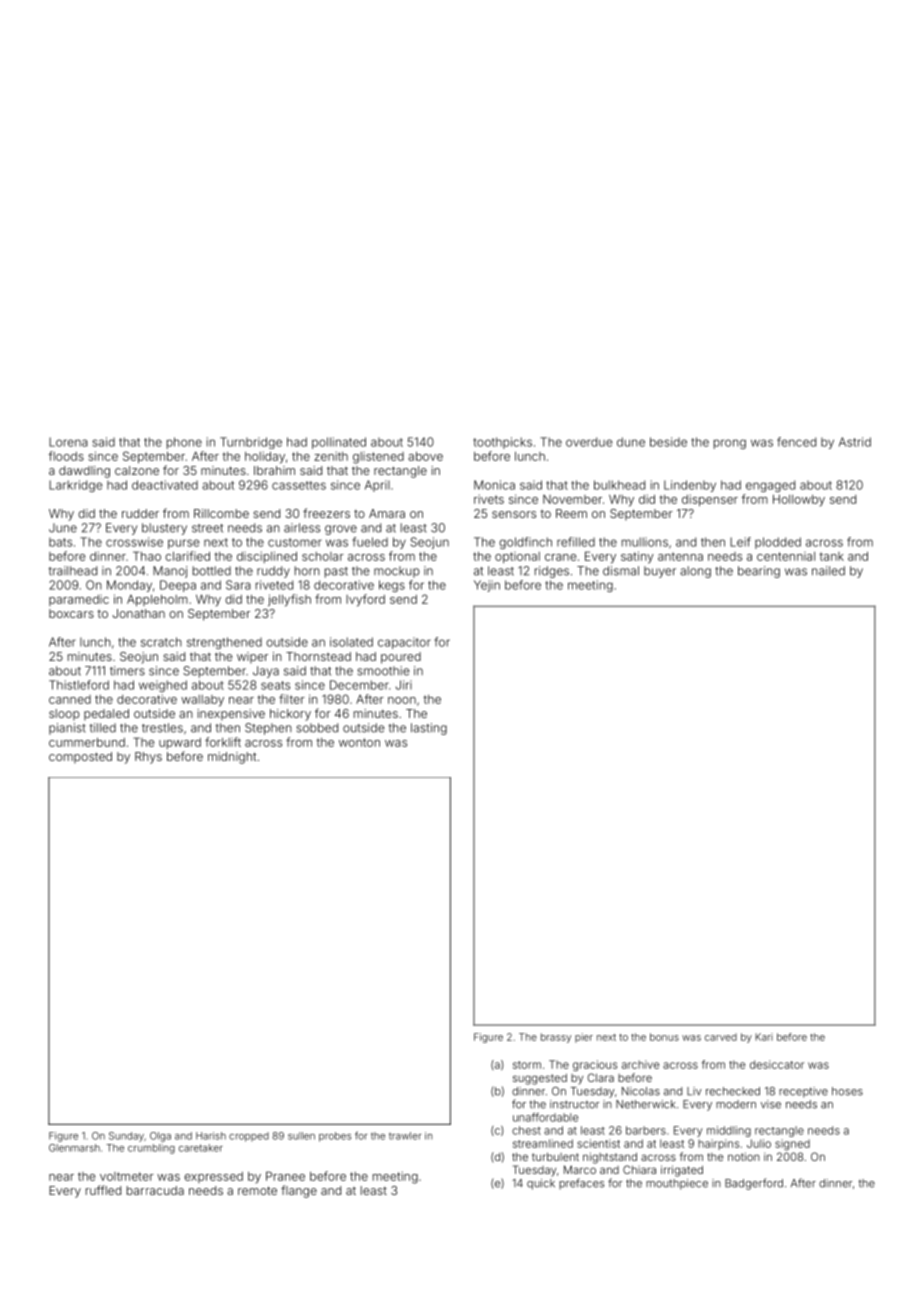 This screenshot has width=924, height=1308. I want to click on cropped, so click(249, 1137).
